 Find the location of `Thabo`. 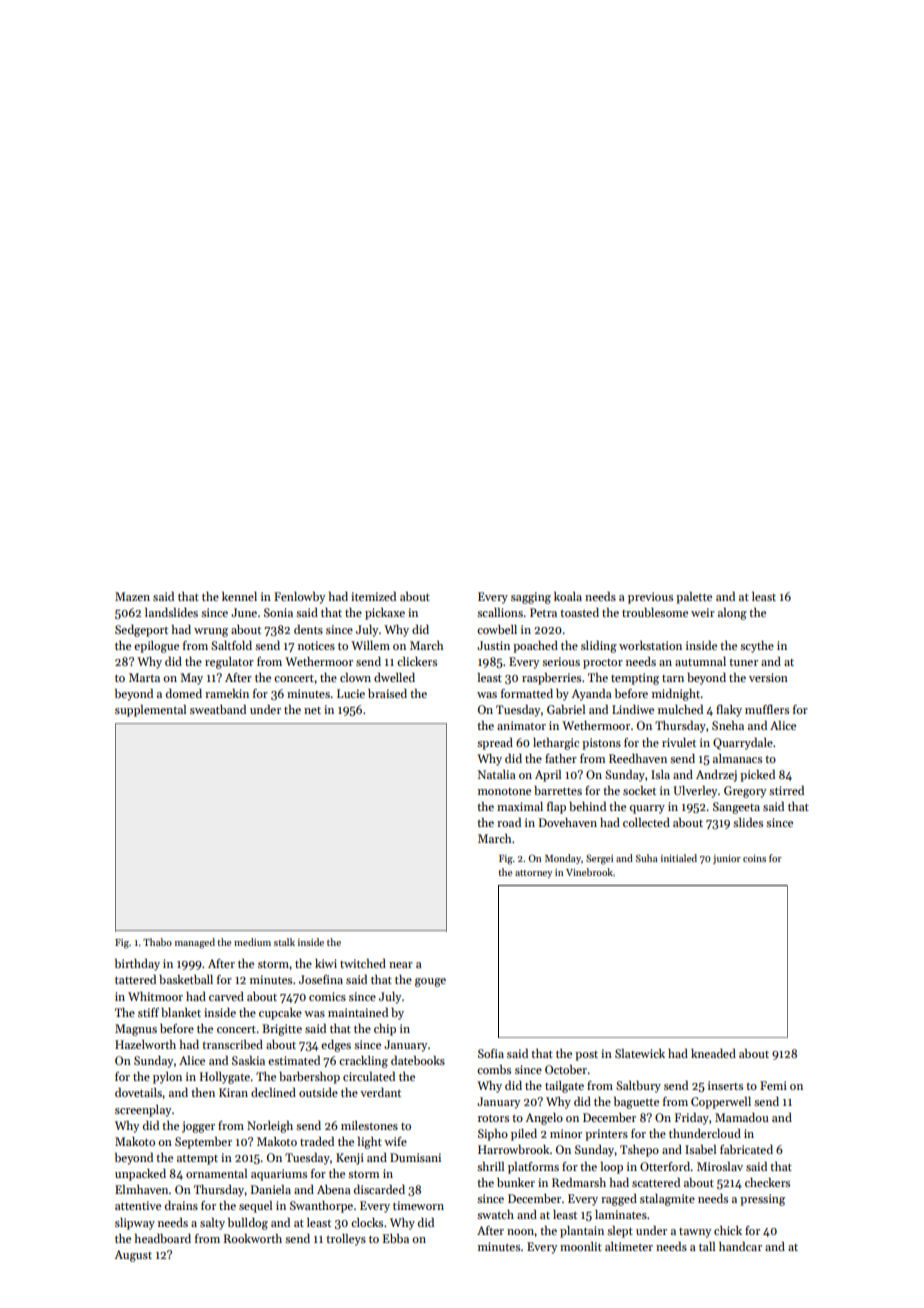

Thabo is located at coordinates (157, 942).
